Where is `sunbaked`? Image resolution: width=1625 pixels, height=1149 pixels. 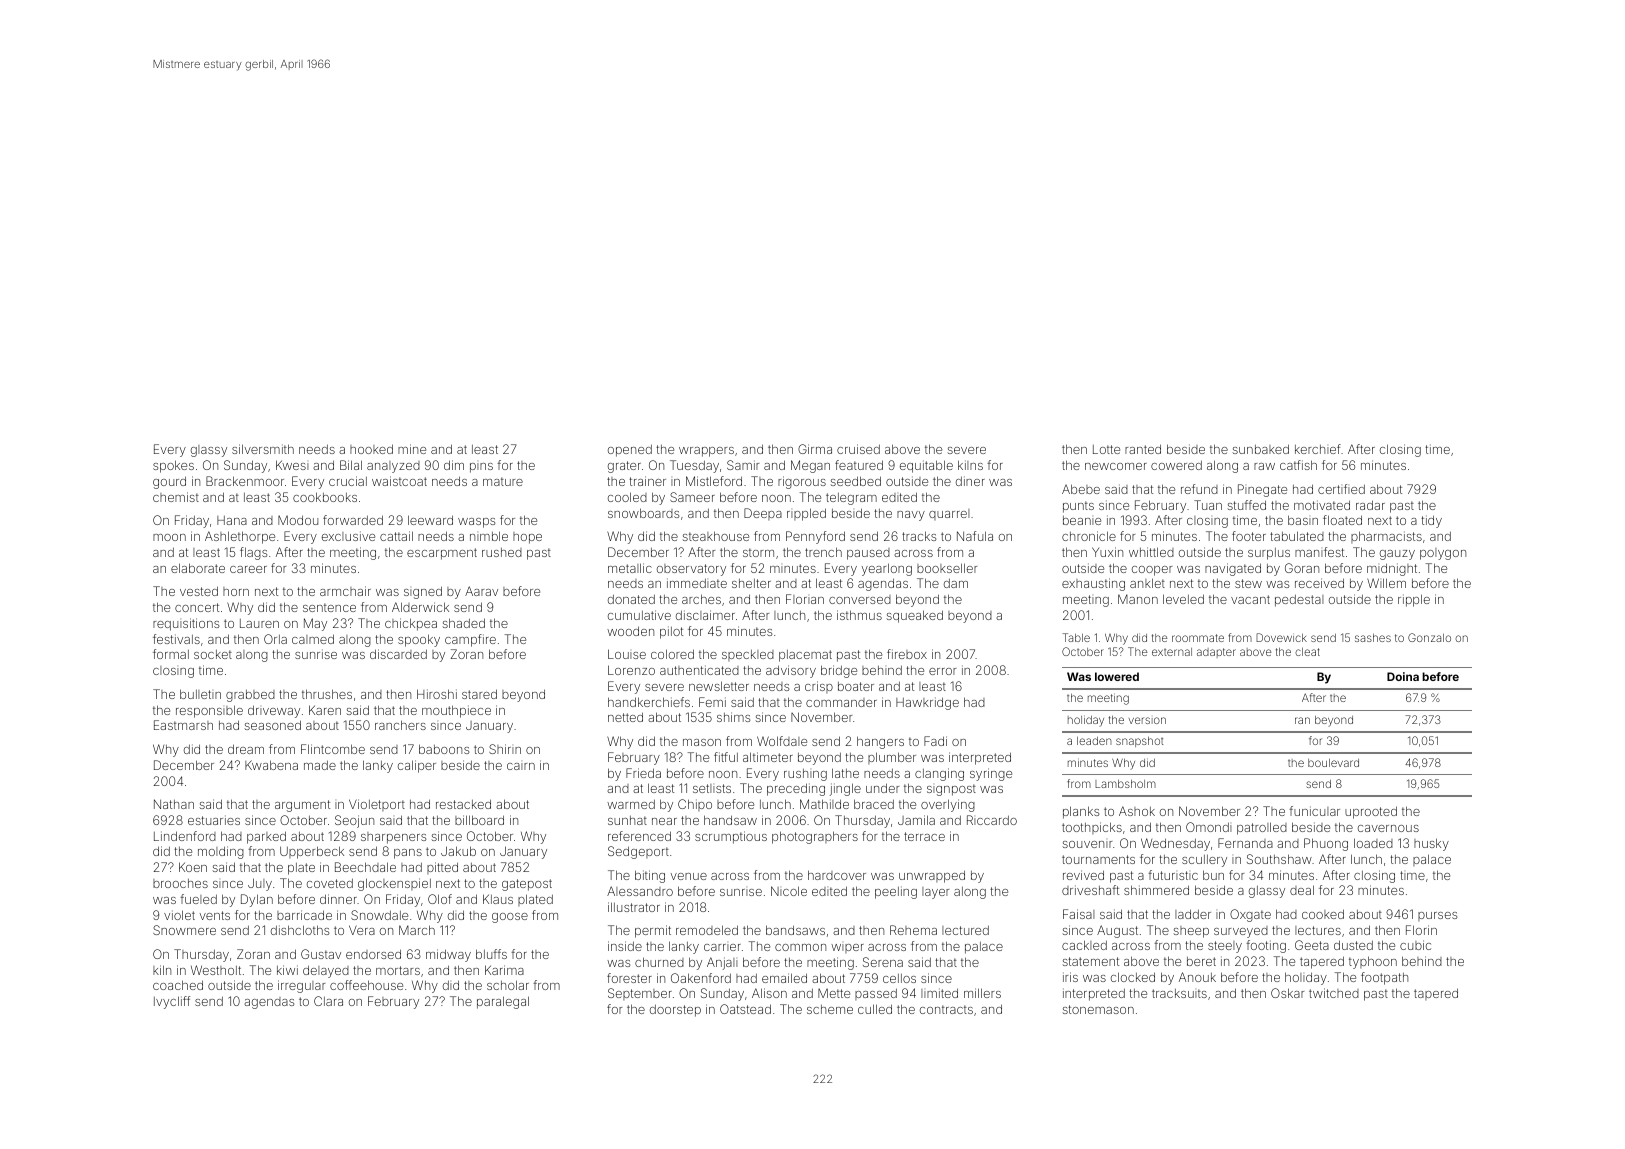 sunbaked is located at coordinates (1261, 449).
